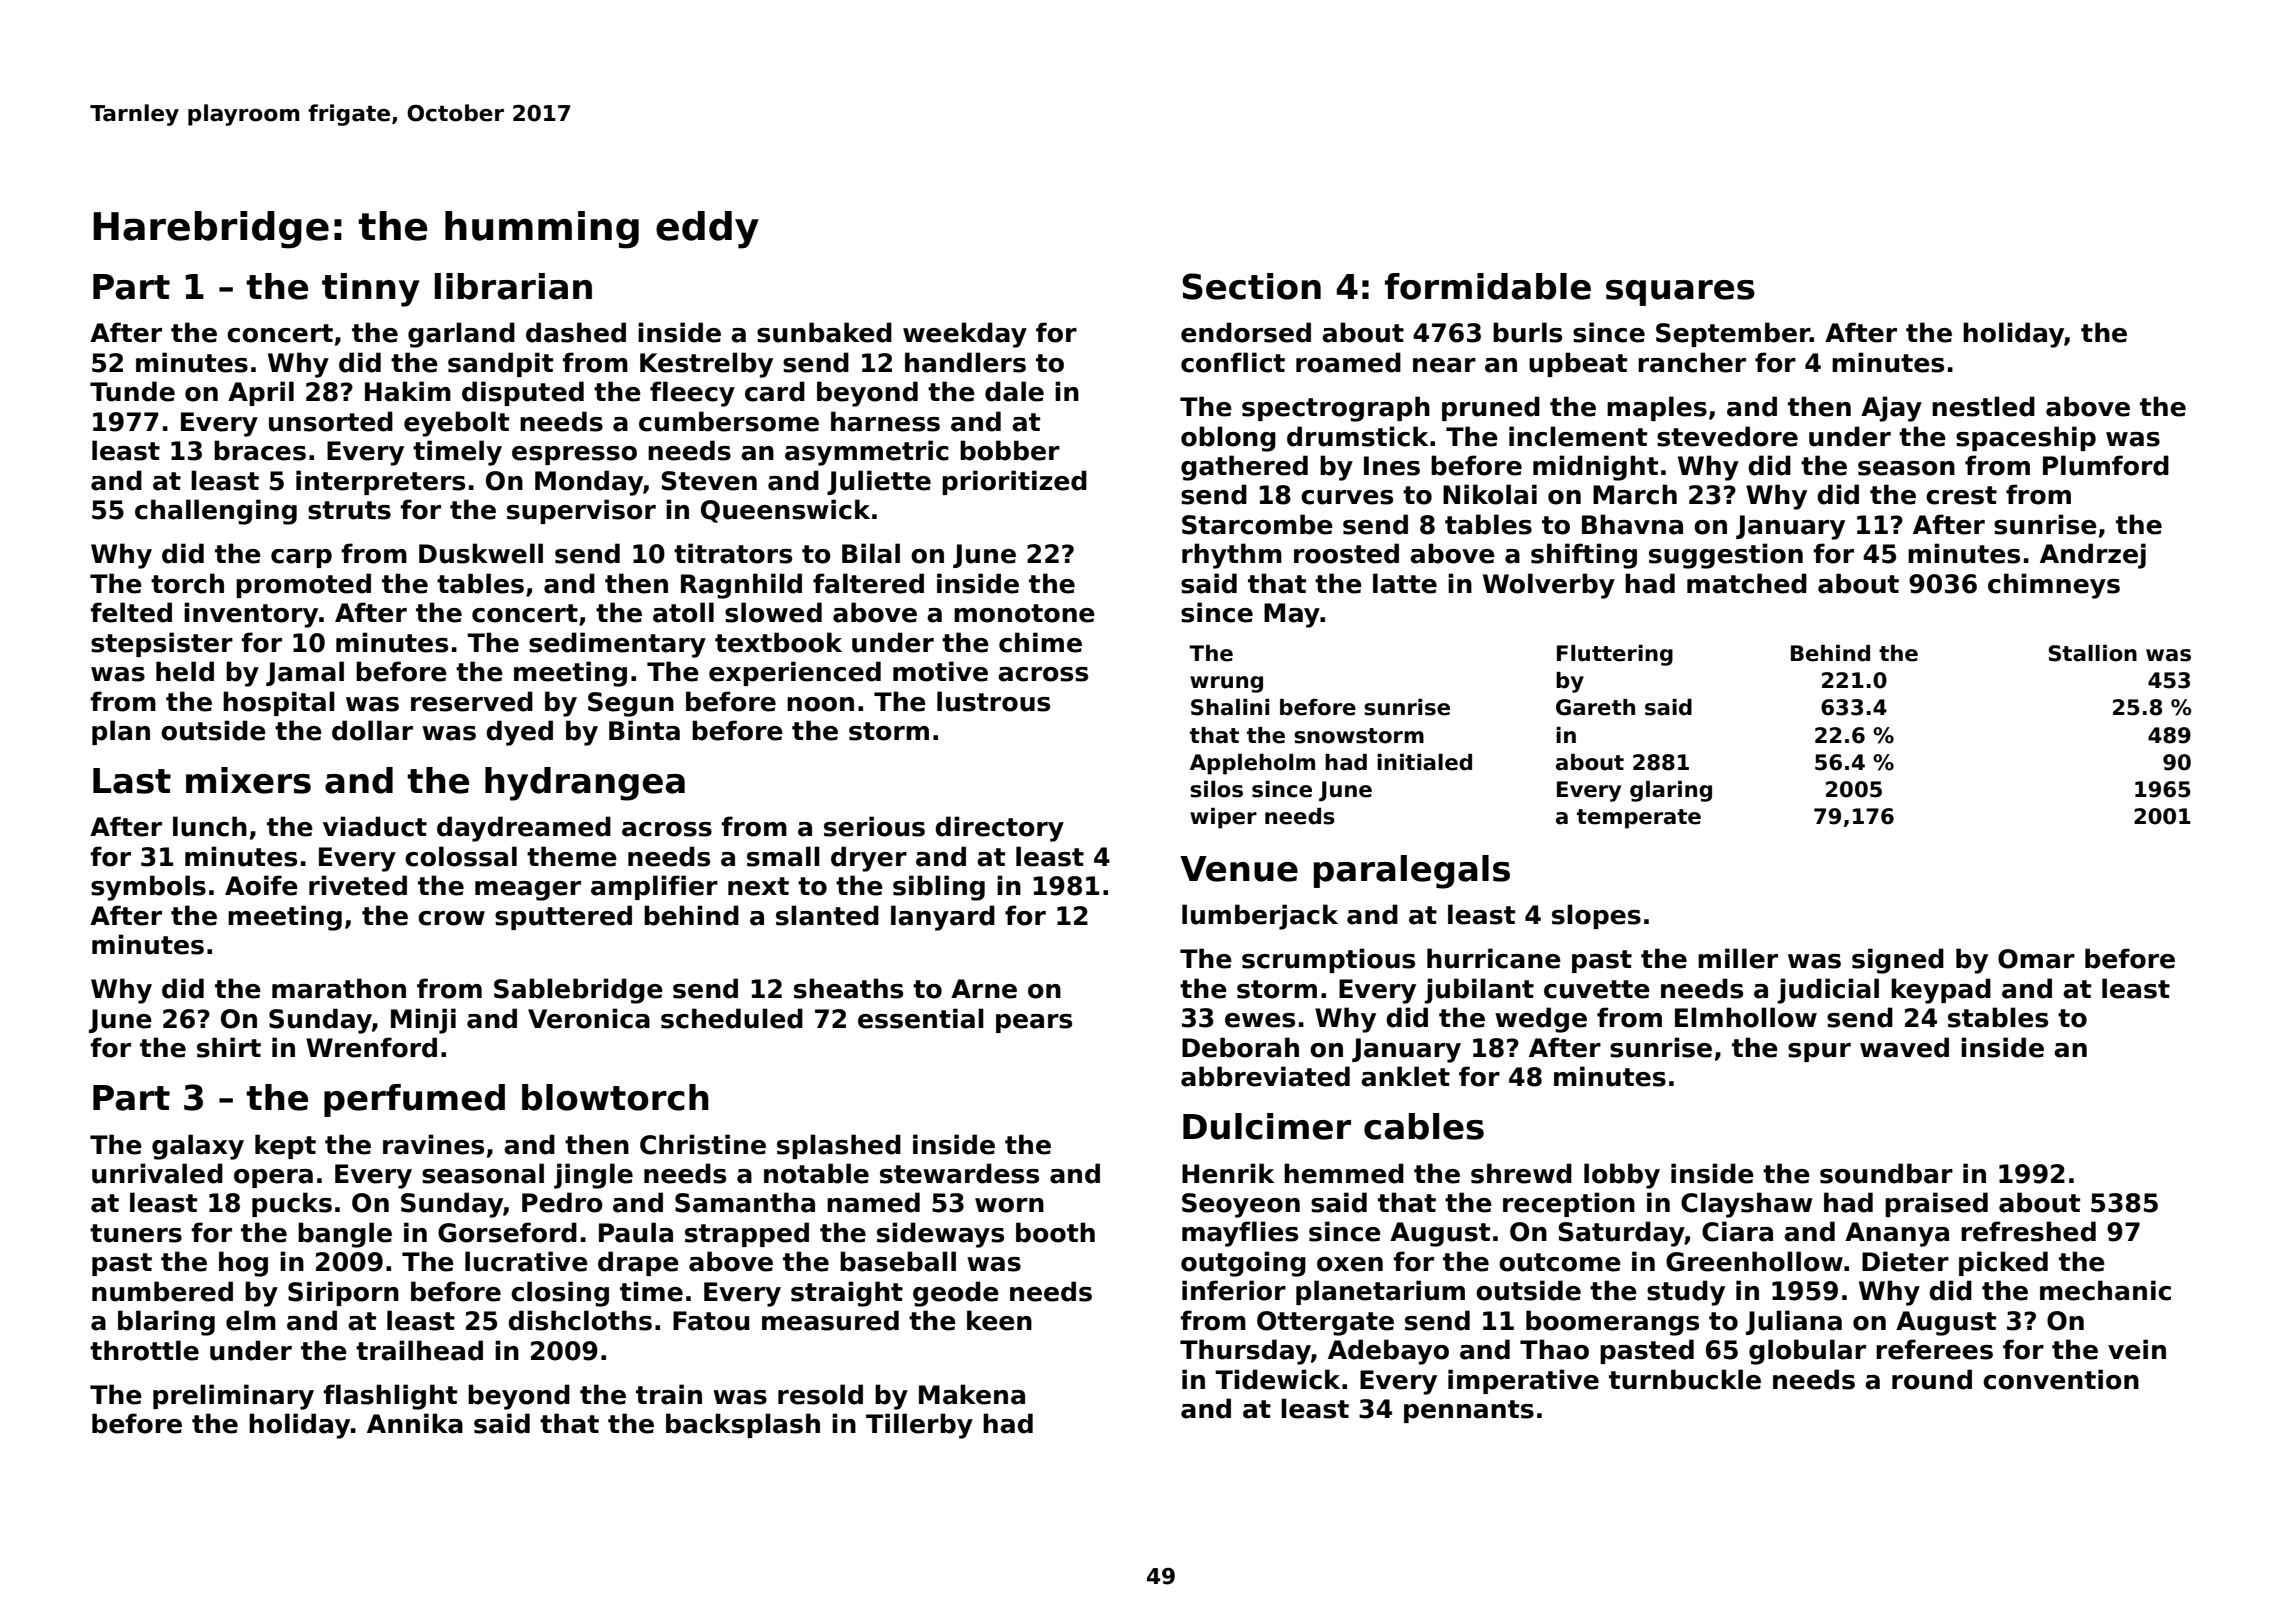  I want to click on Last, so click(132, 781).
